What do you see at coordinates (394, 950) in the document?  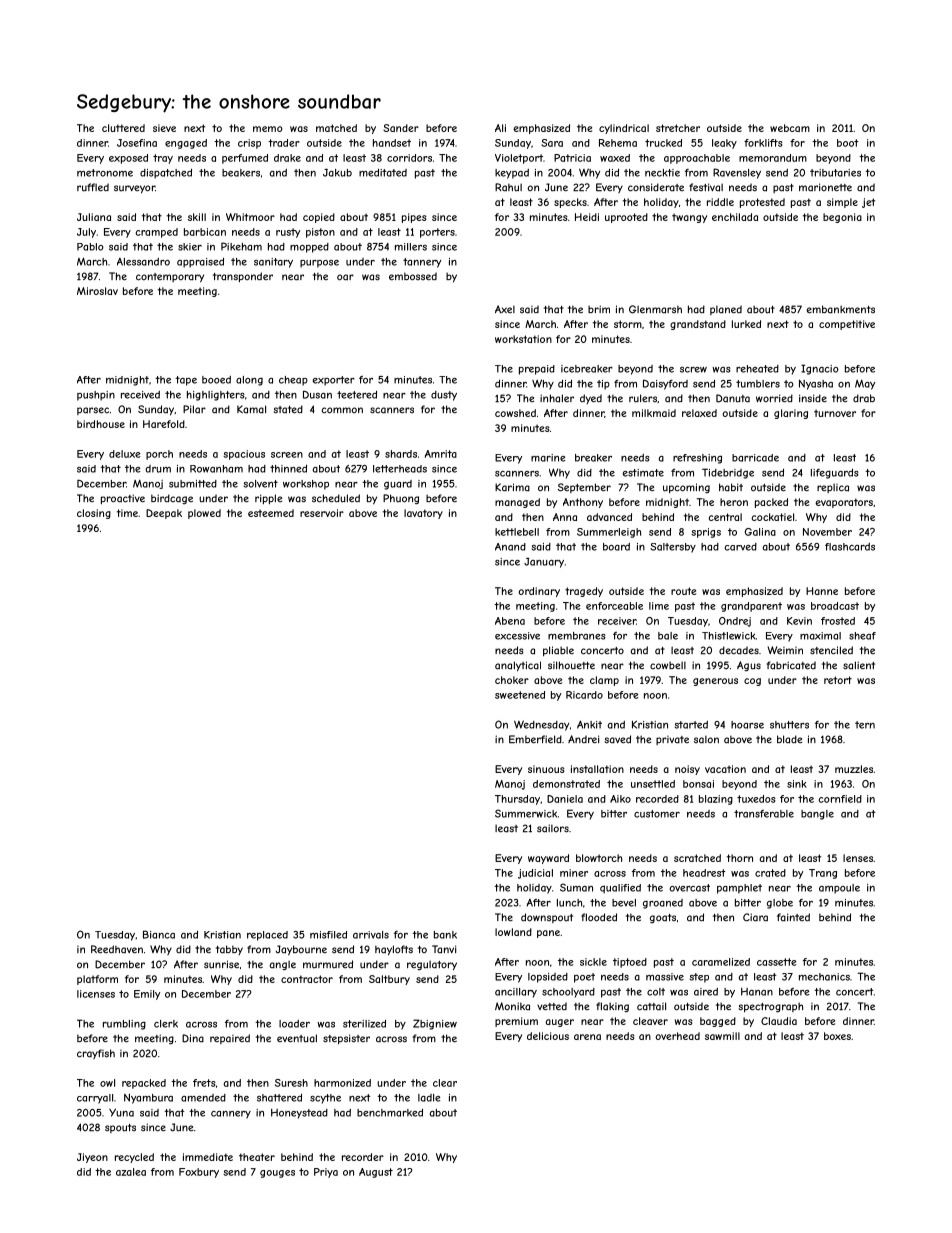 I see `haylofts` at bounding box center [394, 950].
